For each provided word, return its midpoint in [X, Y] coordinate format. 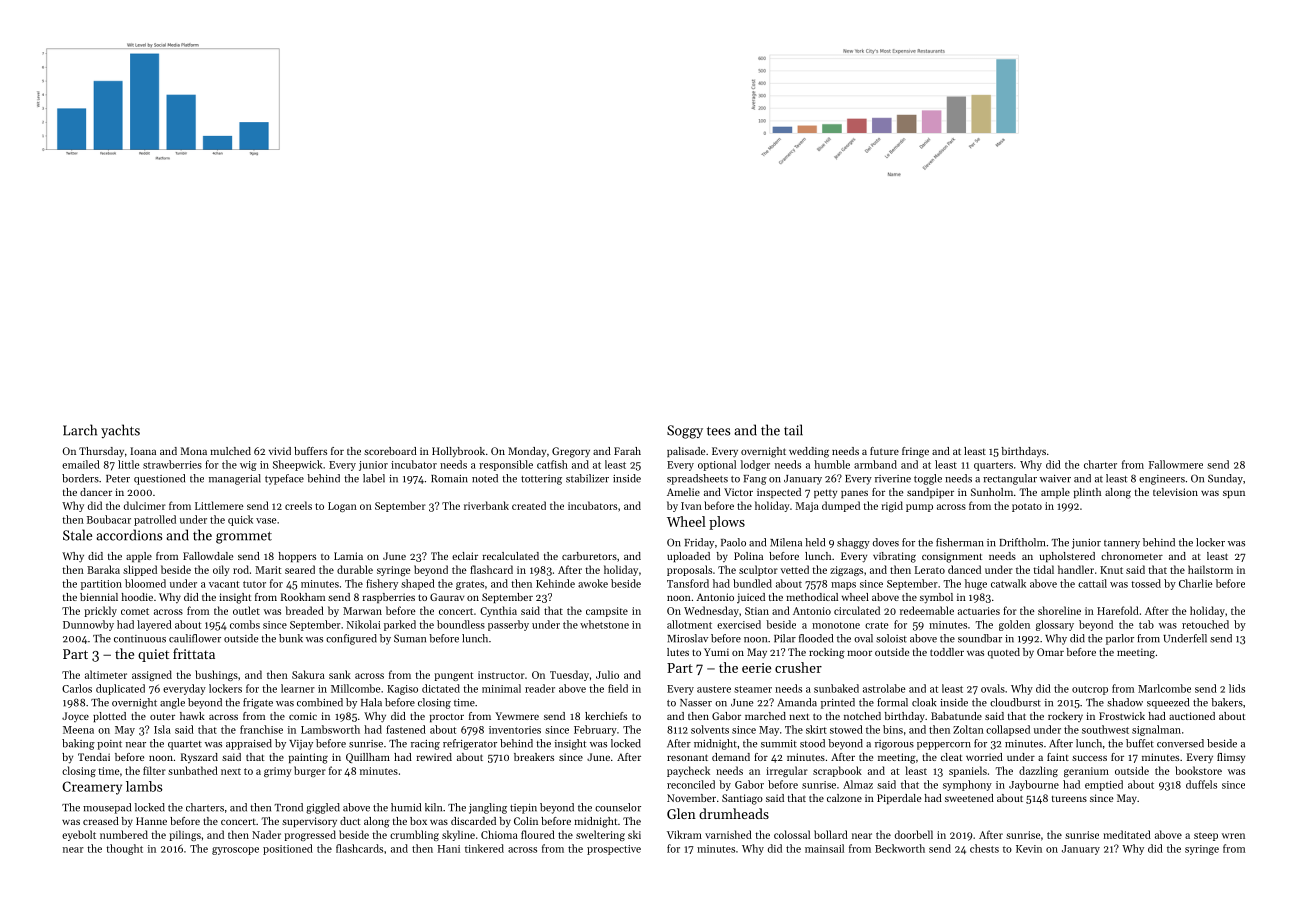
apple [139, 557]
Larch [80, 430]
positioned [288, 849]
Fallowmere [1176, 464]
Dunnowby [88, 625]
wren [1233, 836]
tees [719, 431]
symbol [936, 598]
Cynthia [498, 611]
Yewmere [517, 716]
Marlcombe [1164, 688]
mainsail [824, 848]
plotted [109, 717]
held [815, 542]
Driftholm [1022, 542]
